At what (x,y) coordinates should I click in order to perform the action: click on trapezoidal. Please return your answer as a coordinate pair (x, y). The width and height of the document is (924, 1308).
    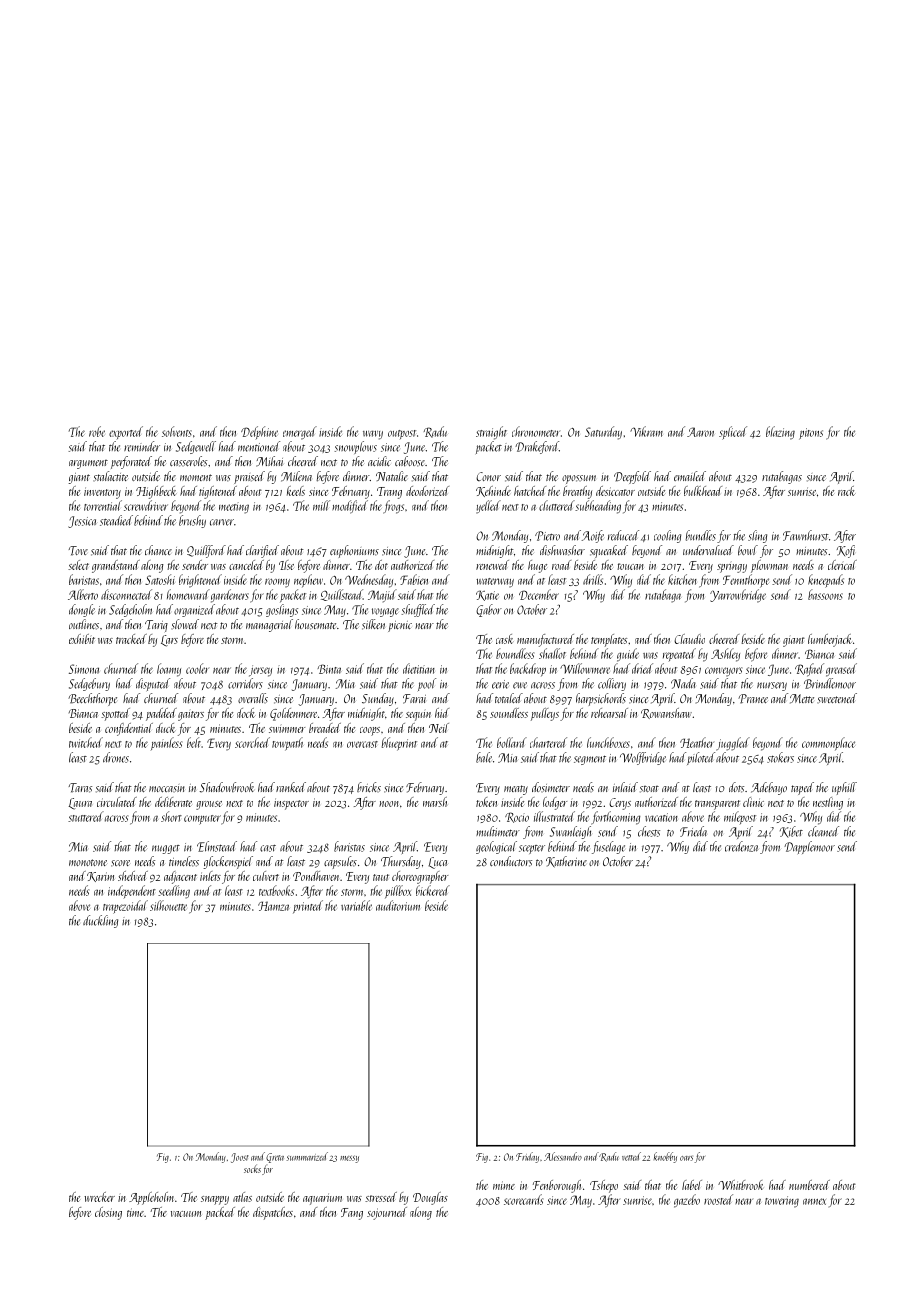
    Looking at the image, I should click on (125, 907).
